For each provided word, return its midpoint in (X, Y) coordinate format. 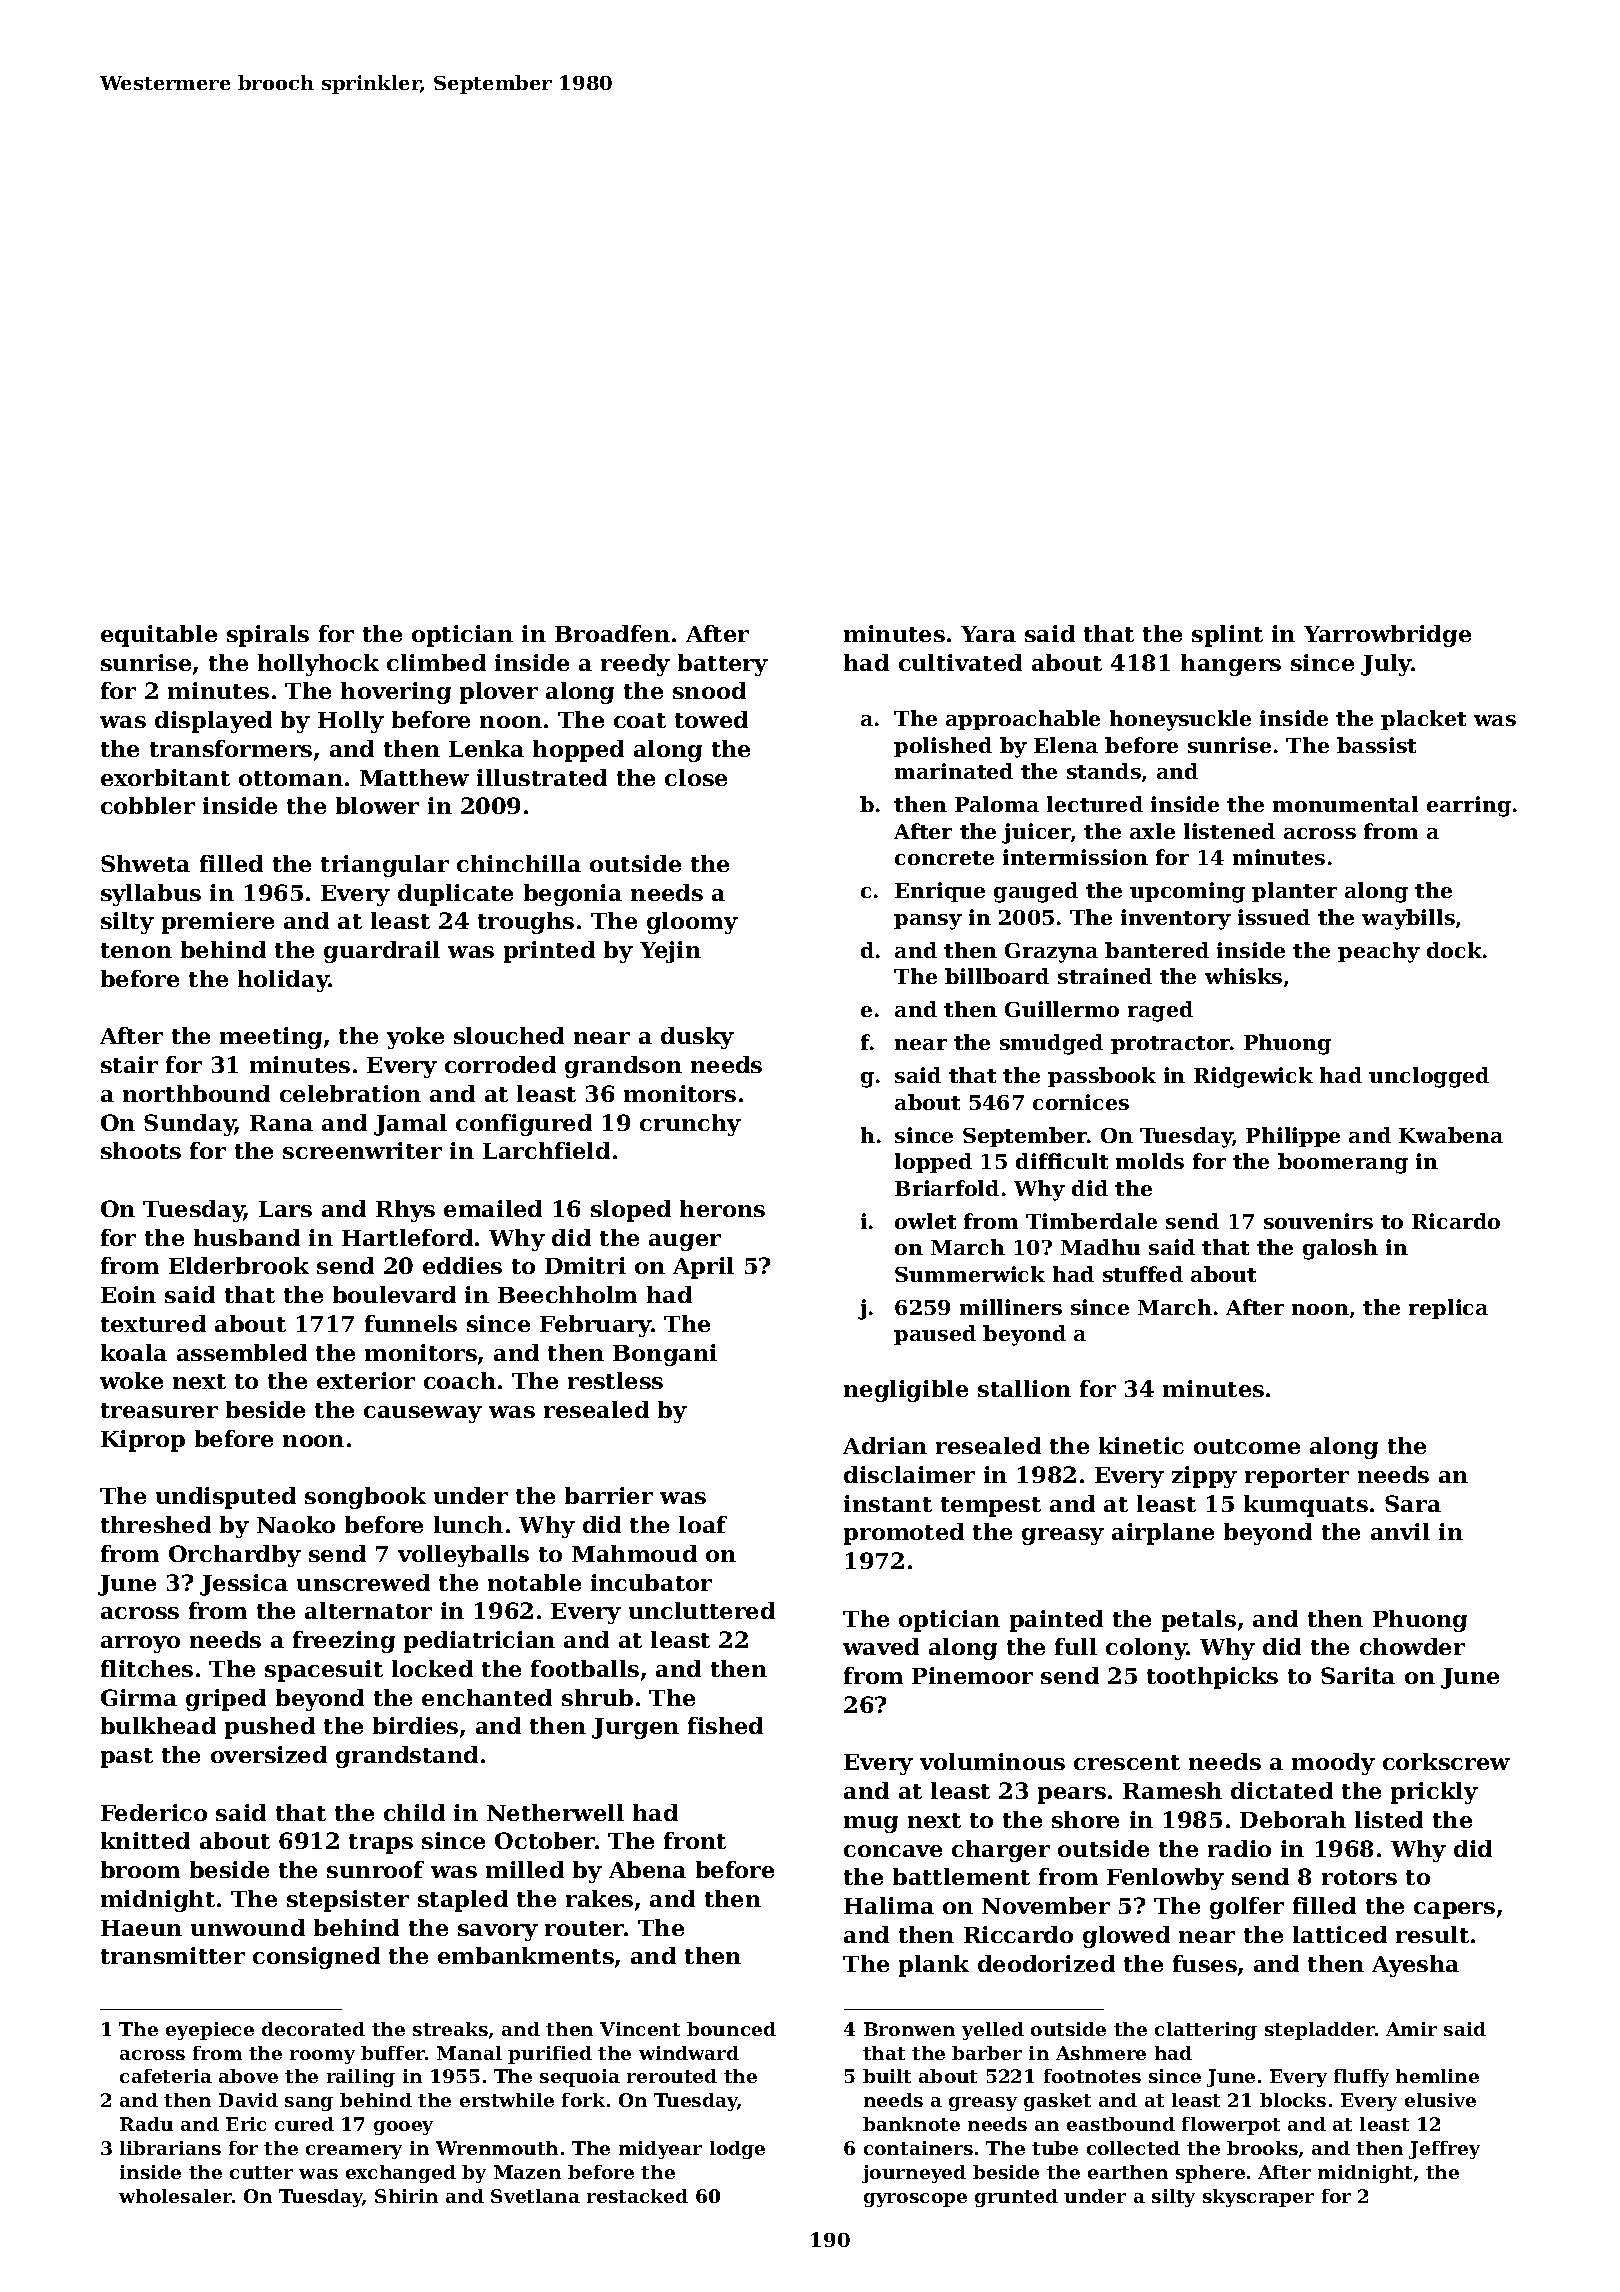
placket (1423, 720)
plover (499, 693)
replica (1448, 1309)
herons (722, 1208)
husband (247, 1237)
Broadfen (612, 633)
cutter (261, 2172)
